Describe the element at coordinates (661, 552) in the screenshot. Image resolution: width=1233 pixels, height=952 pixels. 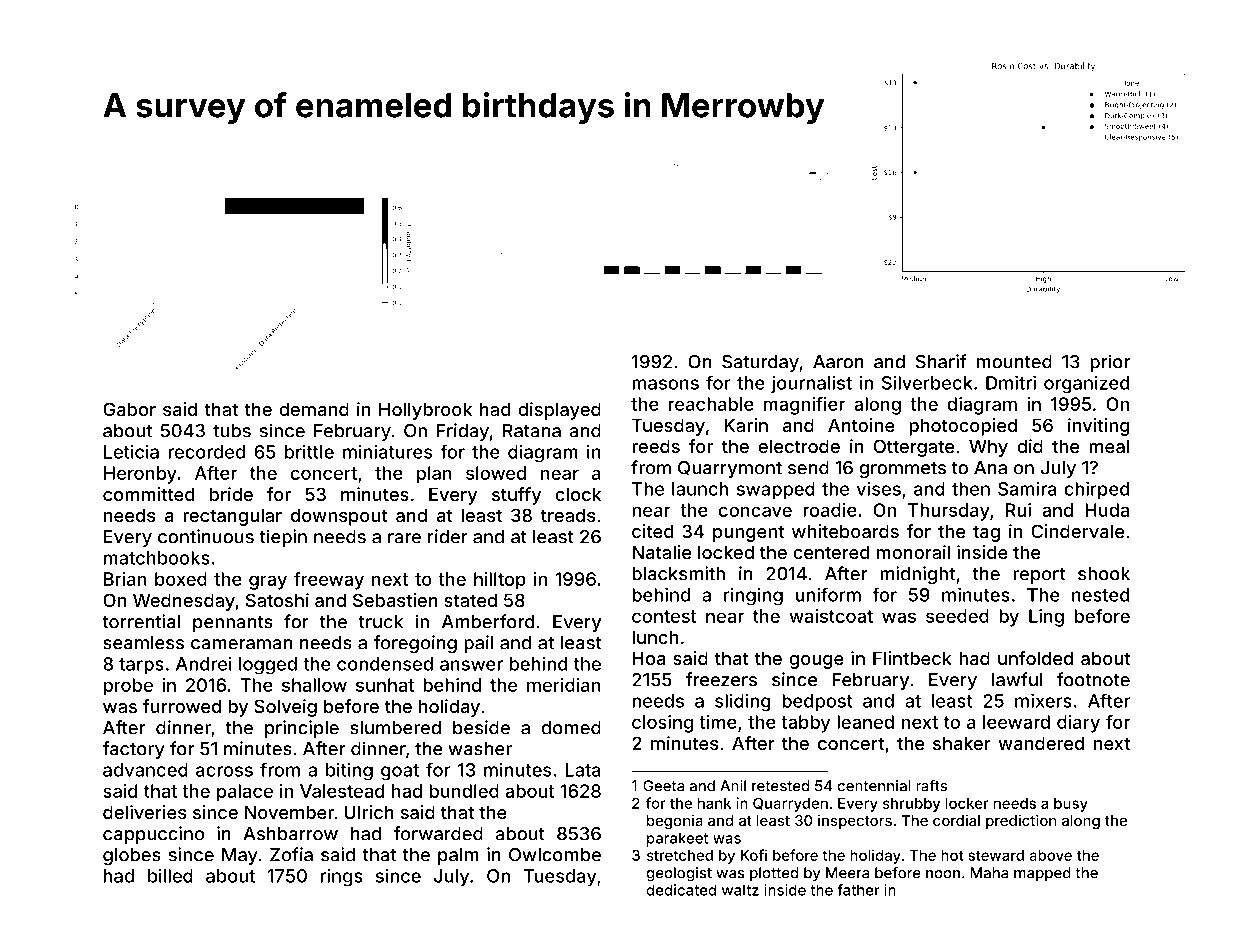
I see `Natalie` at that location.
